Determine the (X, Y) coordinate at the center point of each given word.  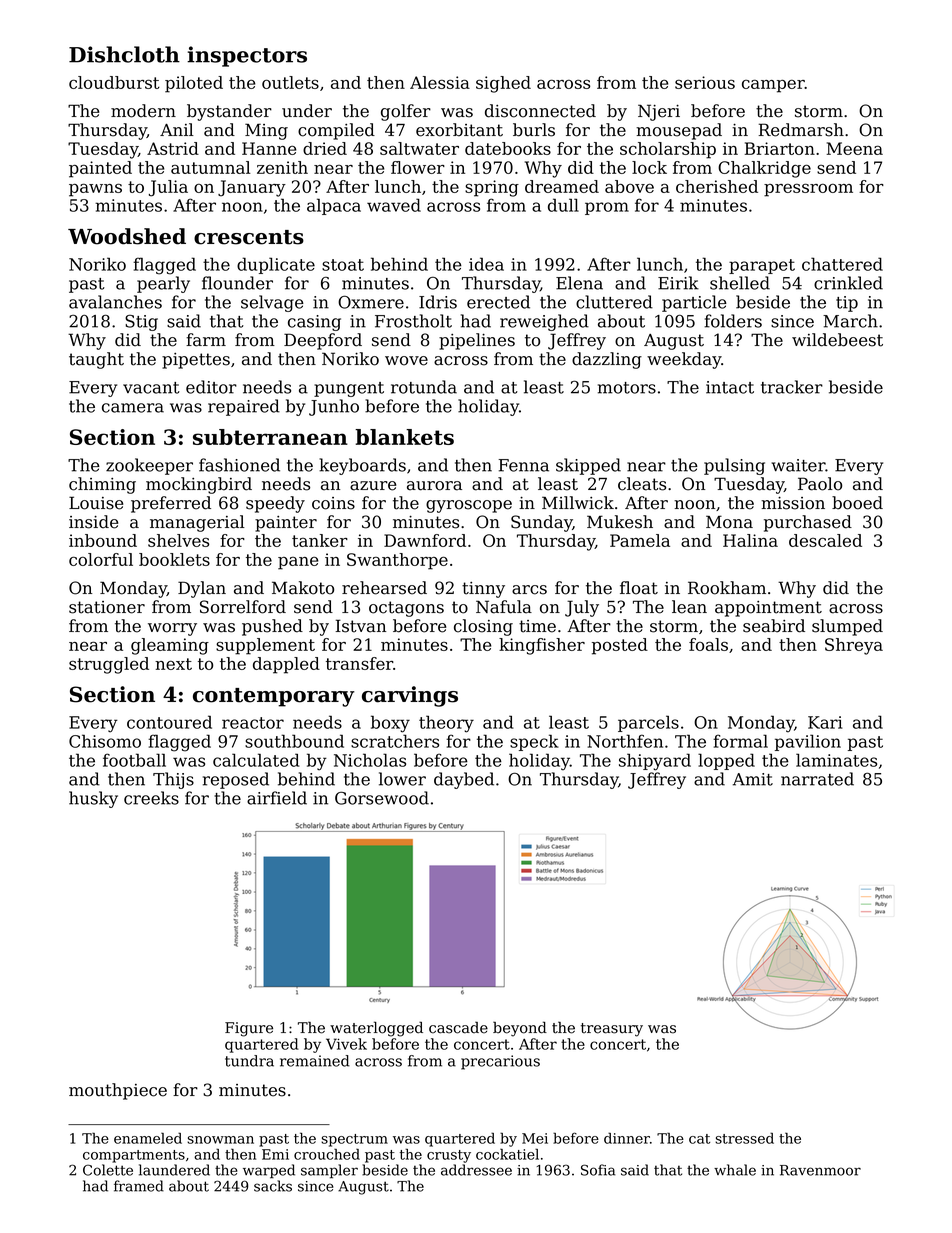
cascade (458, 1027)
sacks (273, 1186)
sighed (503, 84)
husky (93, 799)
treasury (612, 1030)
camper (773, 86)
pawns (95, 190)
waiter (798, 465)
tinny (483, 590)
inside (93, 522)
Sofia (598, 1170)
